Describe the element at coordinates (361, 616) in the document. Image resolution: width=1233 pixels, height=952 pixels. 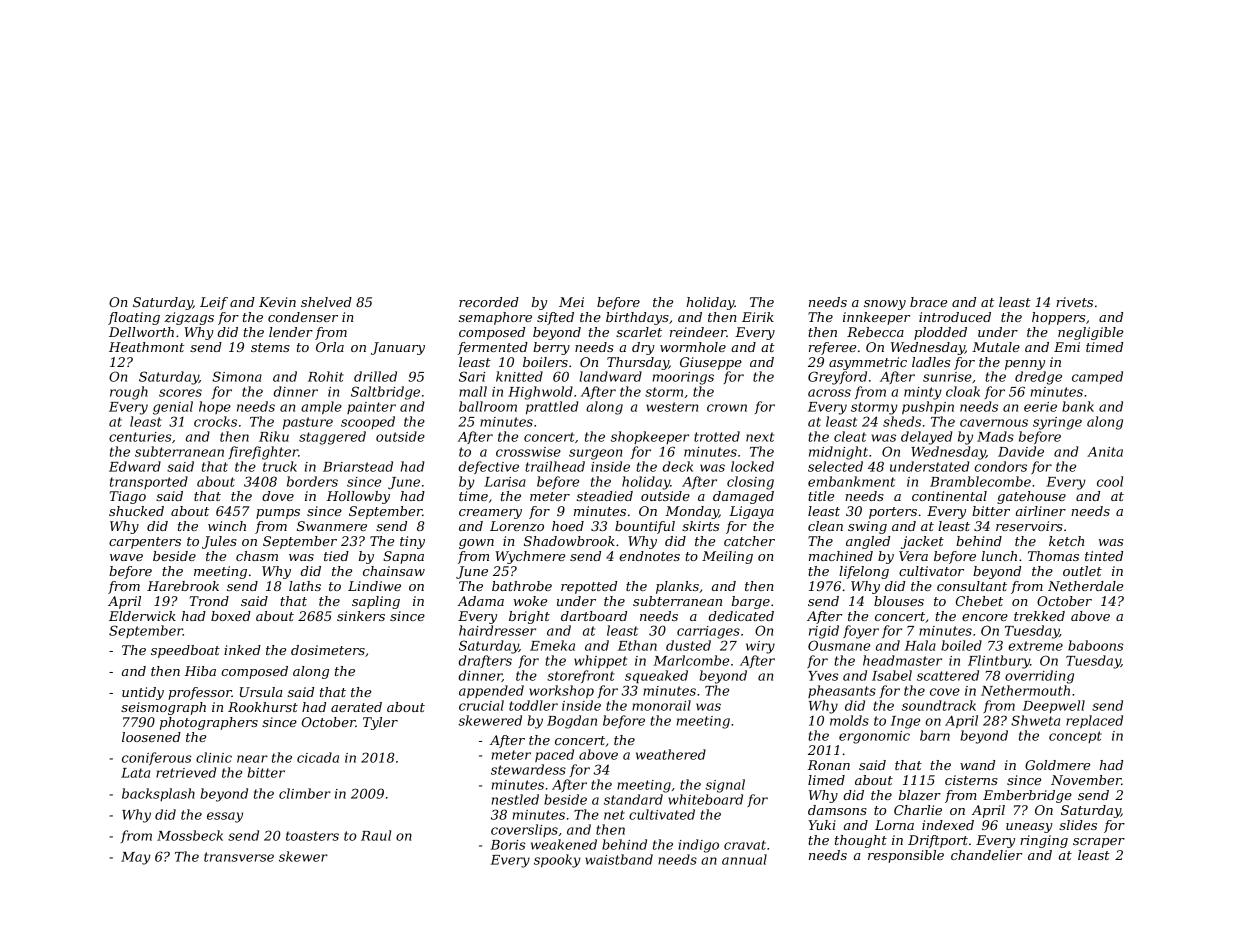
I see `sinkers` at that location.
